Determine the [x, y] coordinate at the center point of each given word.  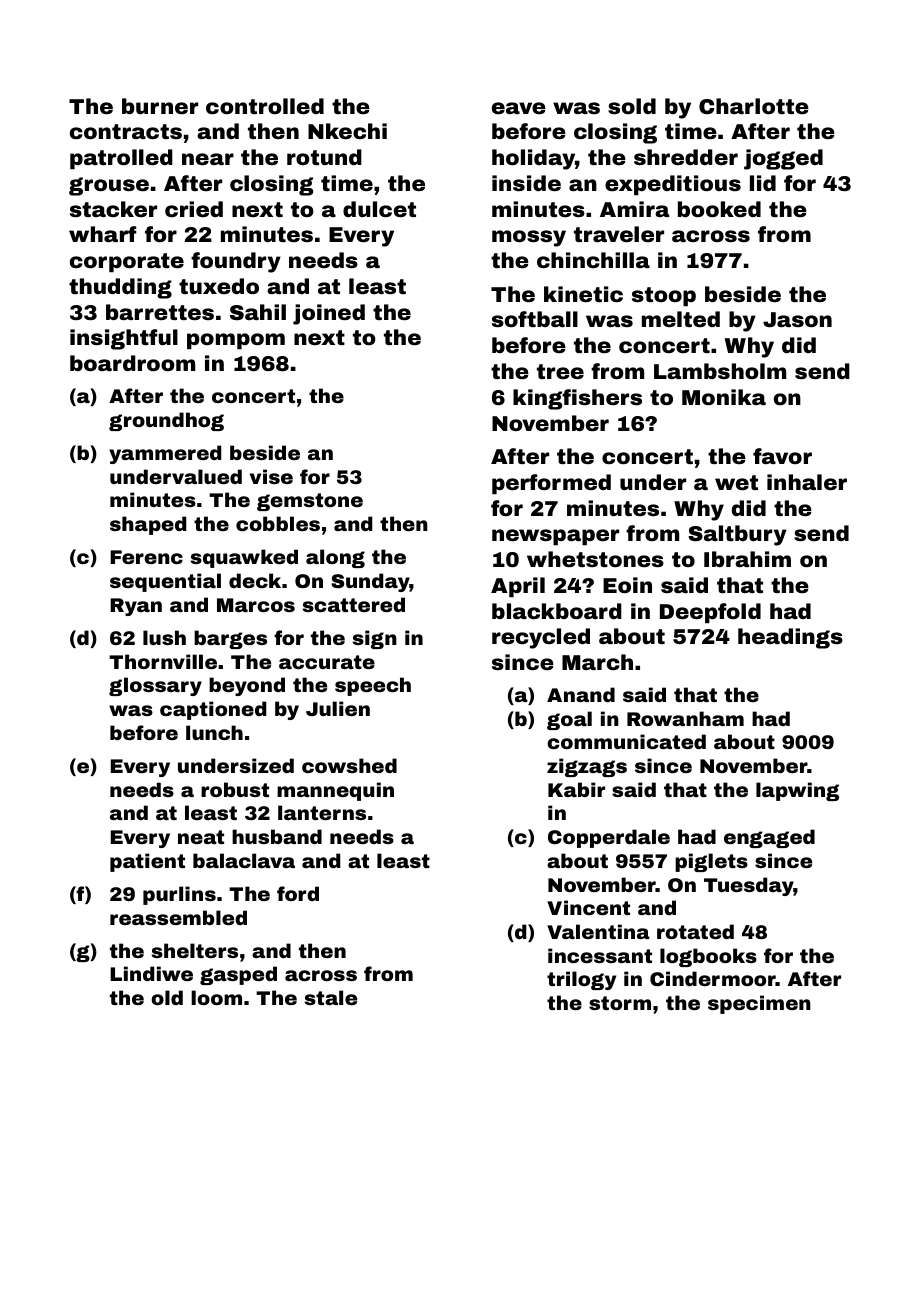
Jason [797, 319]
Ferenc [146, 557]
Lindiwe [151, 973]
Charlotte [754, 106]
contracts [126, 131]
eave [519, 108]
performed [551, 484]
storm [620, 1003]
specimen [759, 1004]
